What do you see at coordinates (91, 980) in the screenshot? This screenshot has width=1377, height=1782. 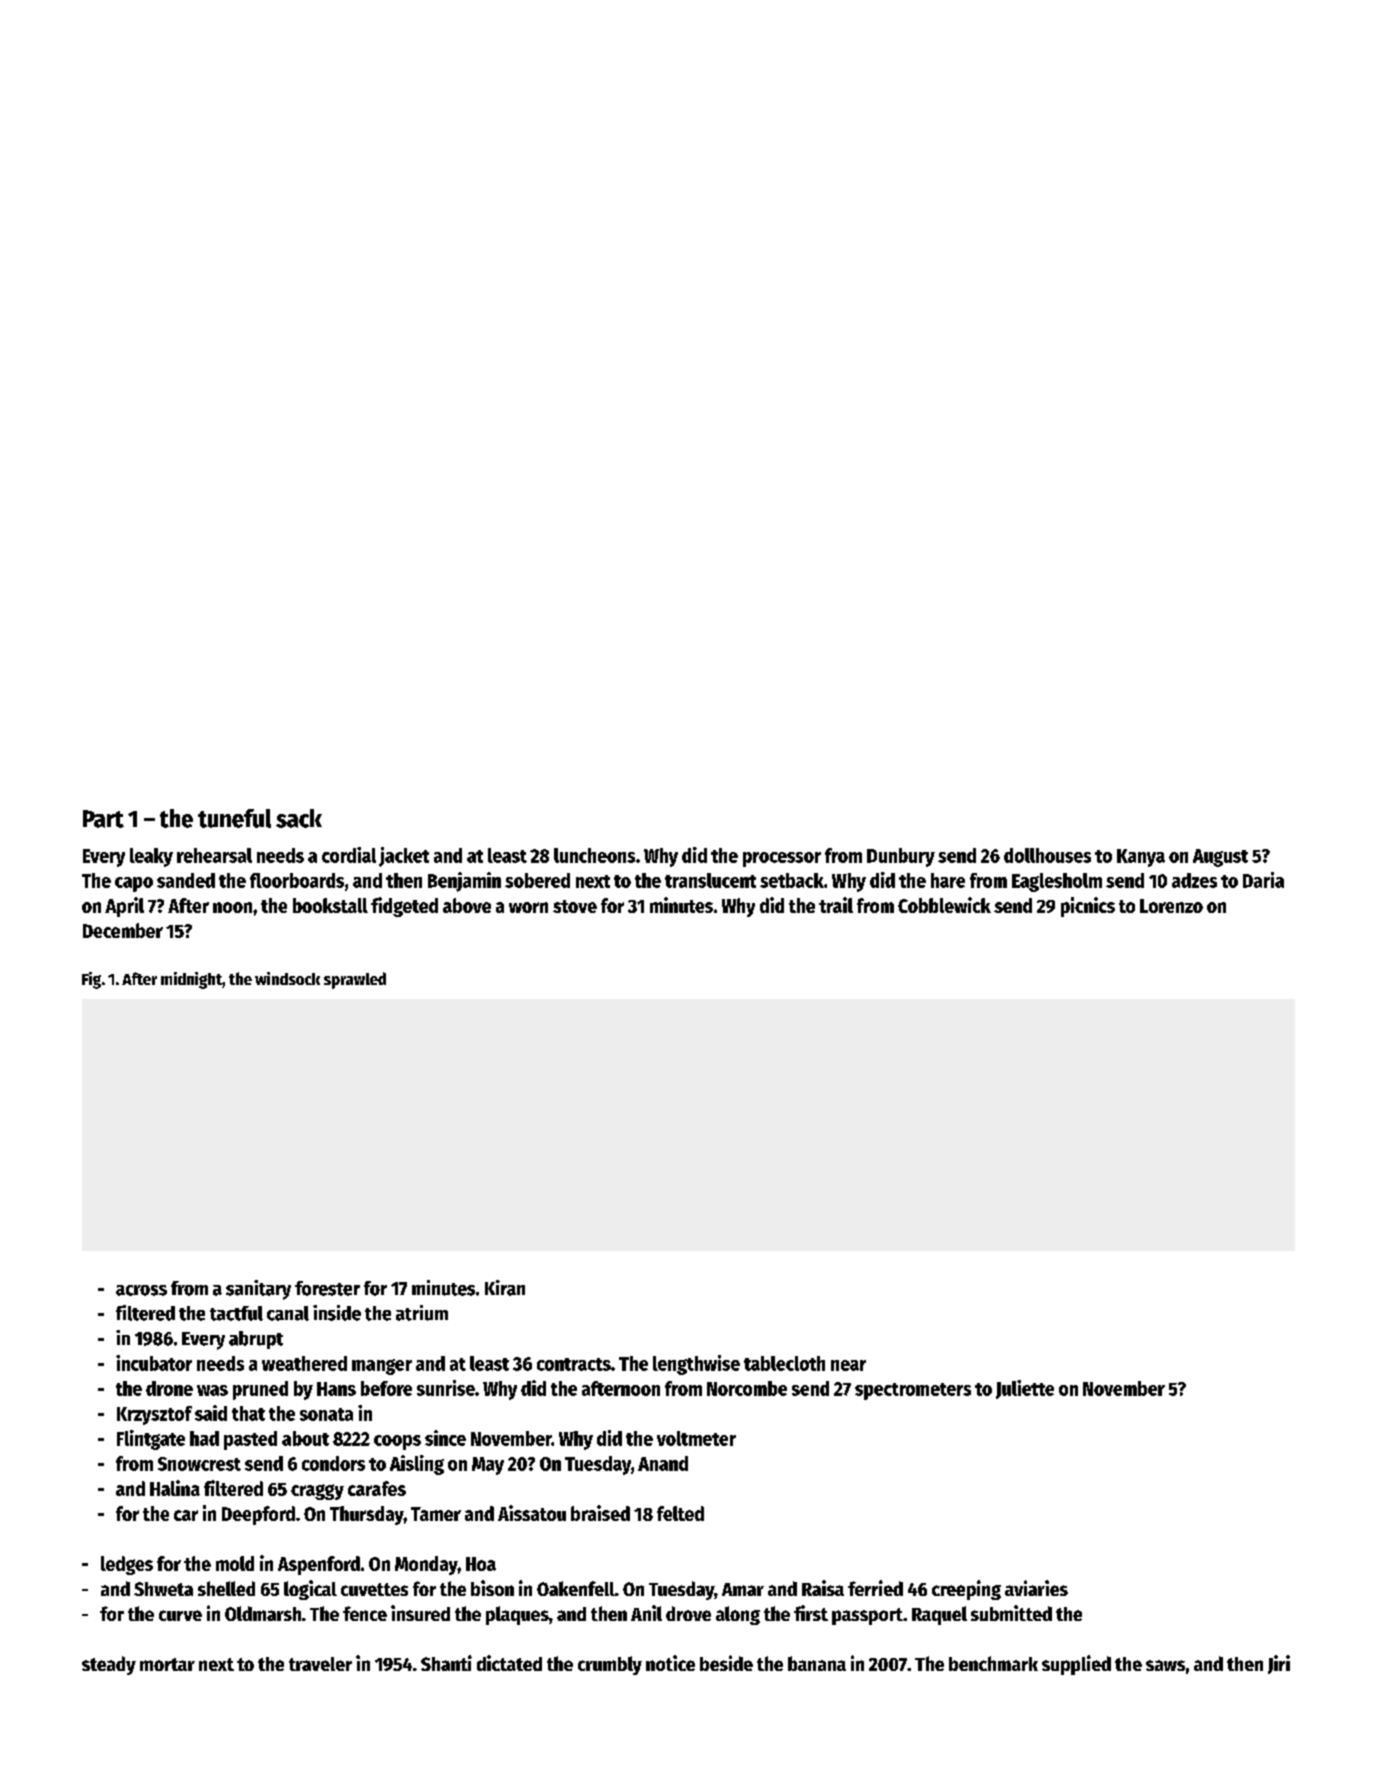 I see `Fig` at bounding box center [91, 980].
